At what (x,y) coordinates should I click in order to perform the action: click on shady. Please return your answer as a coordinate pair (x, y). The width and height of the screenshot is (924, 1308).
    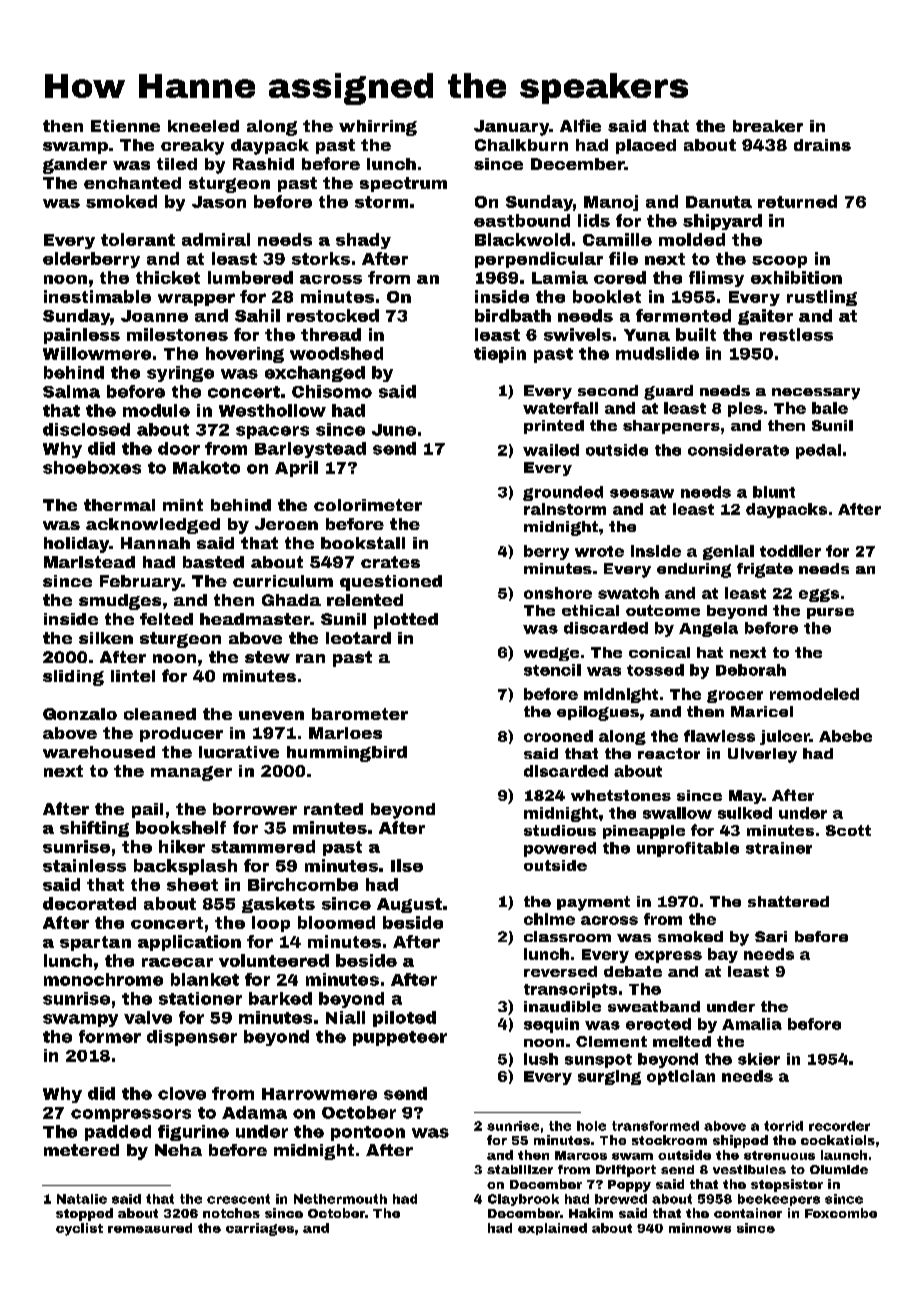
    Looking at the image, I should click on (363, 241).
